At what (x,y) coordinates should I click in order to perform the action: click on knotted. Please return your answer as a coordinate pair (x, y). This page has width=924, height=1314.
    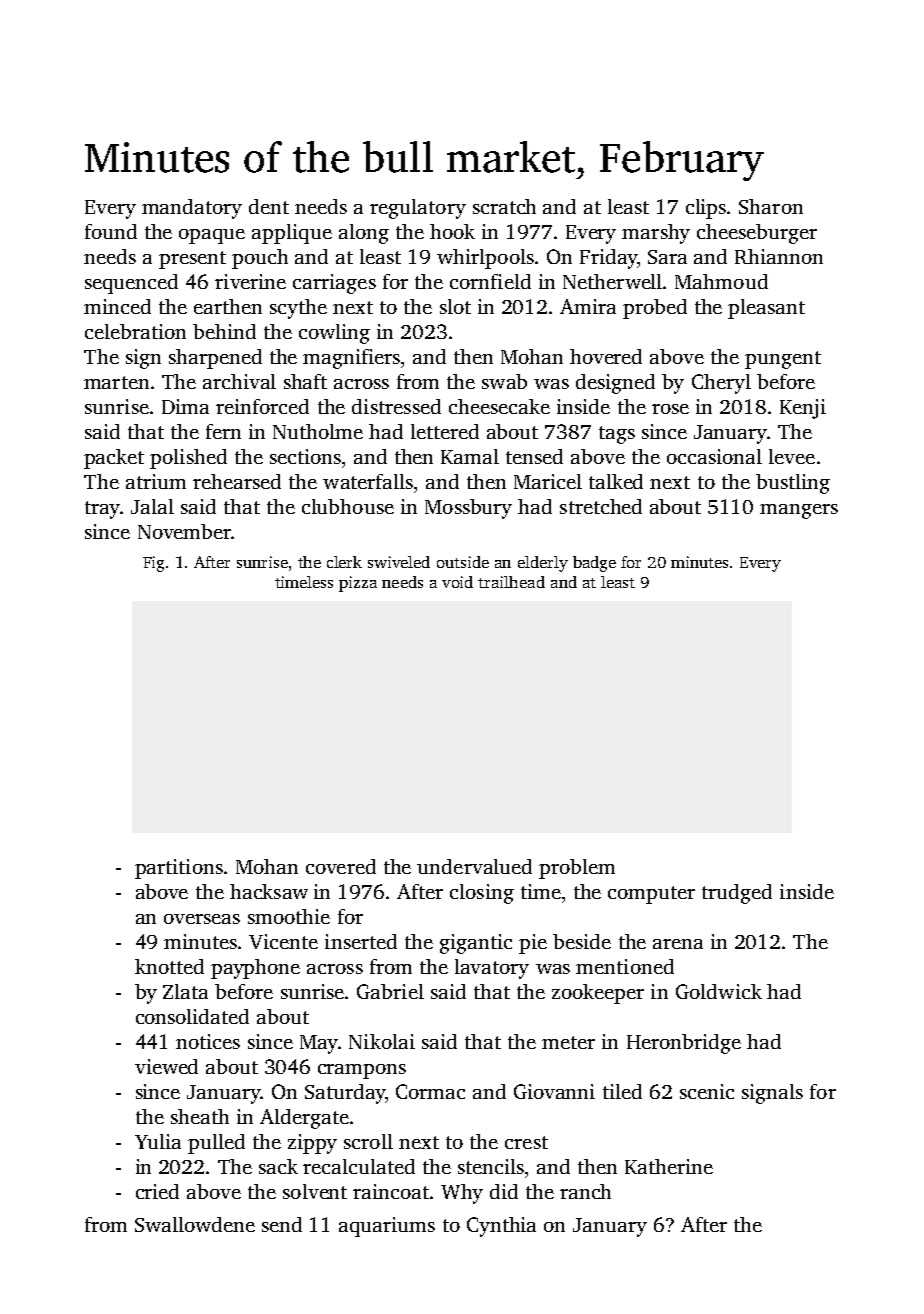
    Looking at the image, I should click on (169, 966).
